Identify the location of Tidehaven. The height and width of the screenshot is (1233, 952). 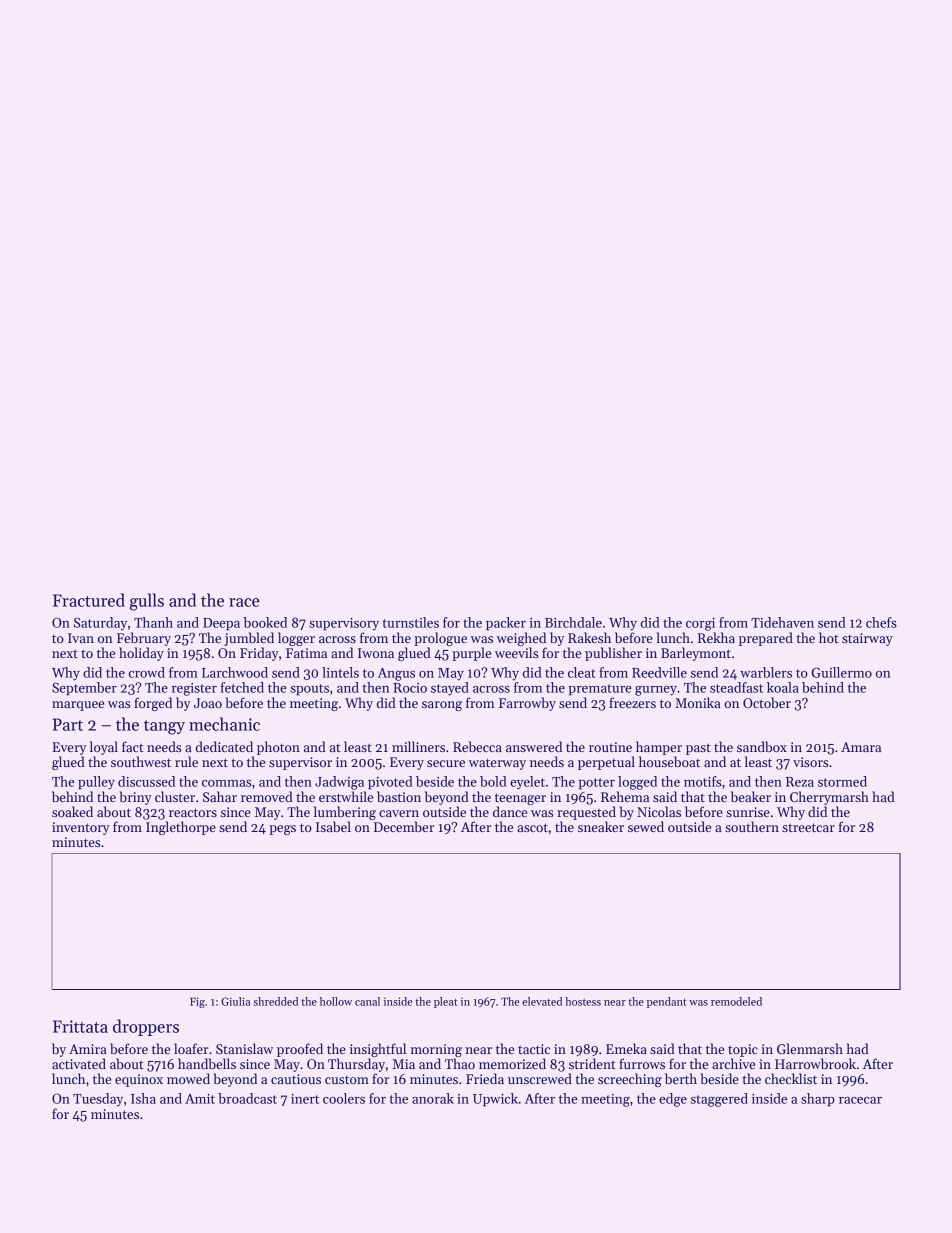
(782, 622).
